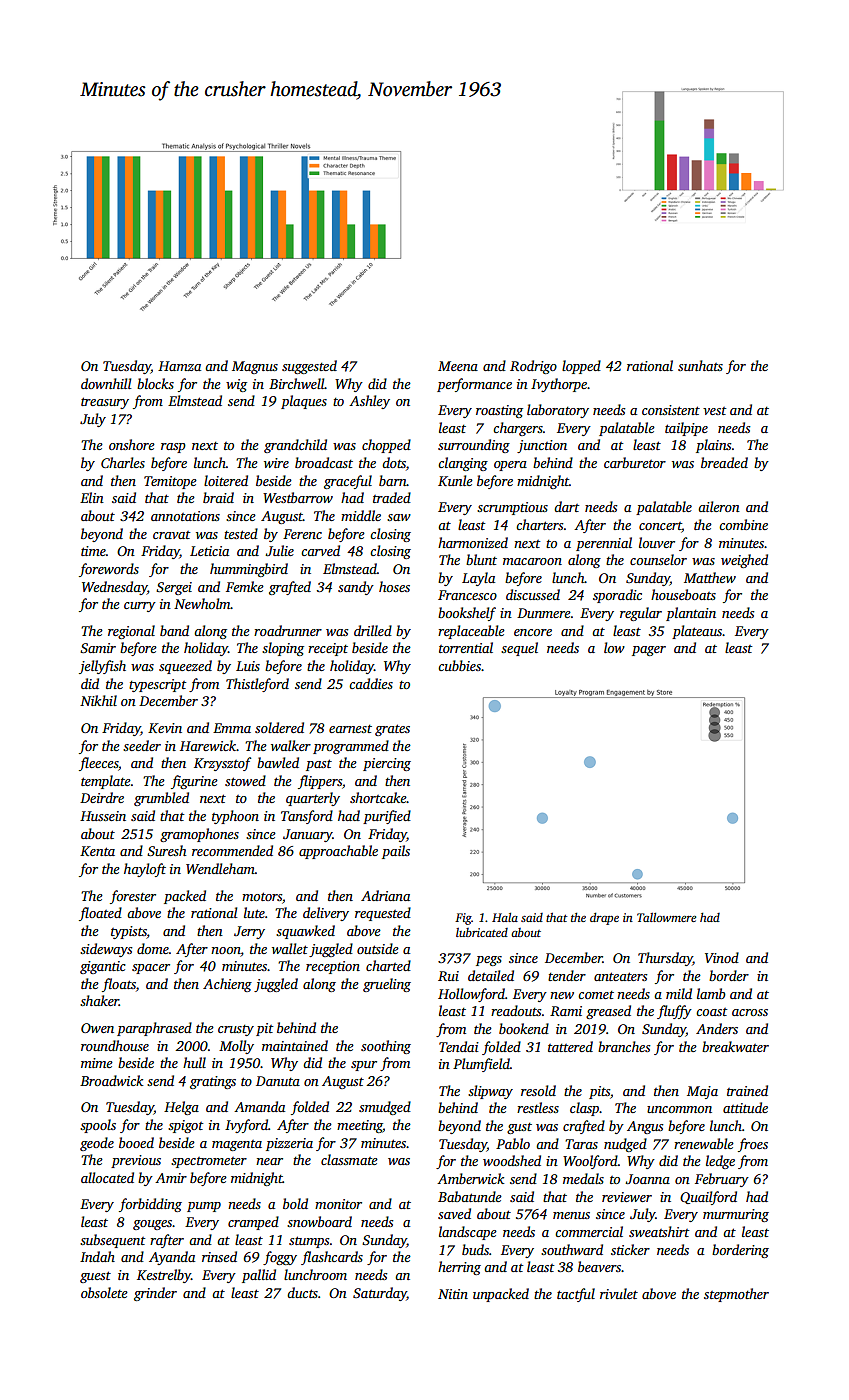  I want to click on tender, so click(567, 975).
